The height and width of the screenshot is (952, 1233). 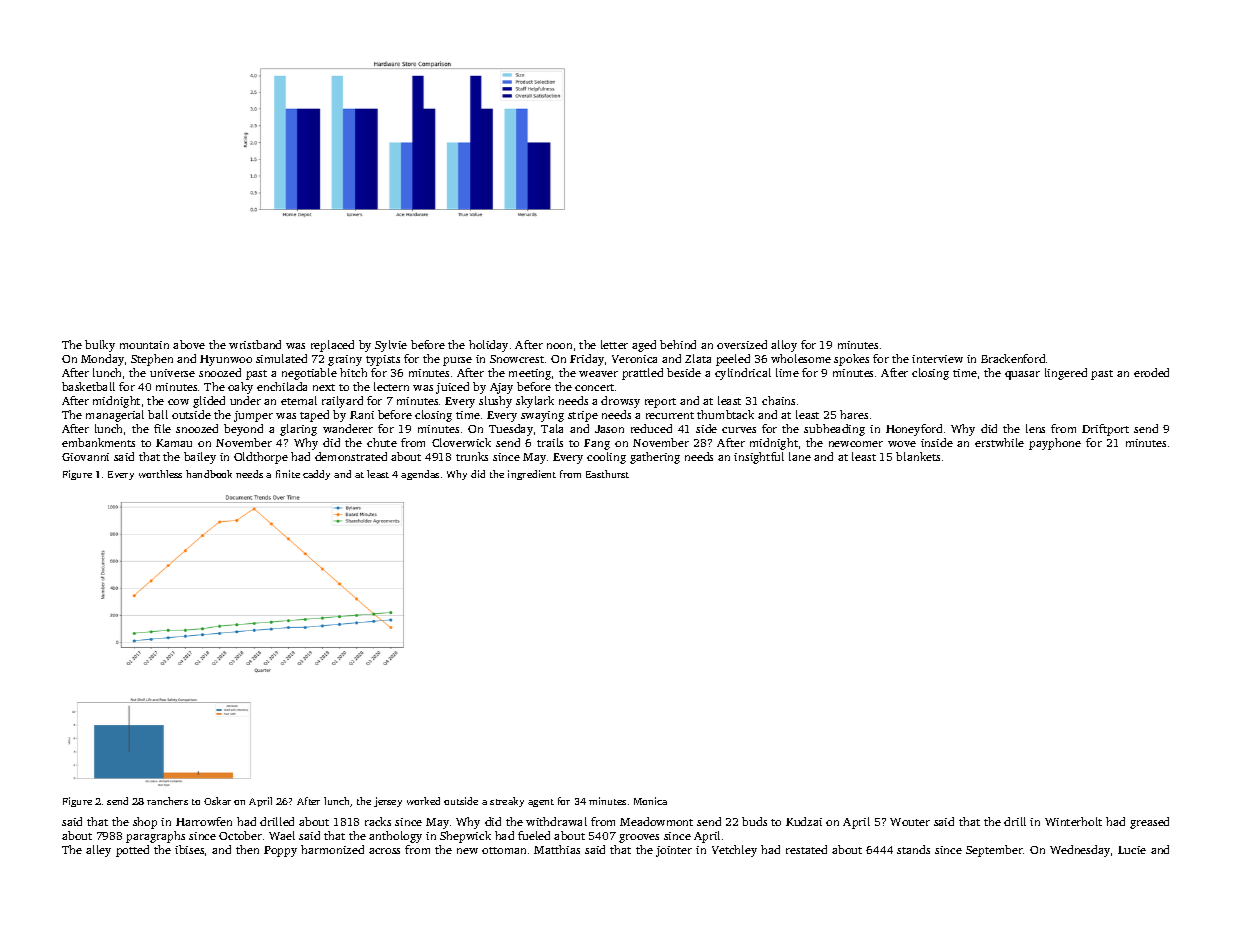 I want to click on Winterholt, so click(x=1073, y=821).
